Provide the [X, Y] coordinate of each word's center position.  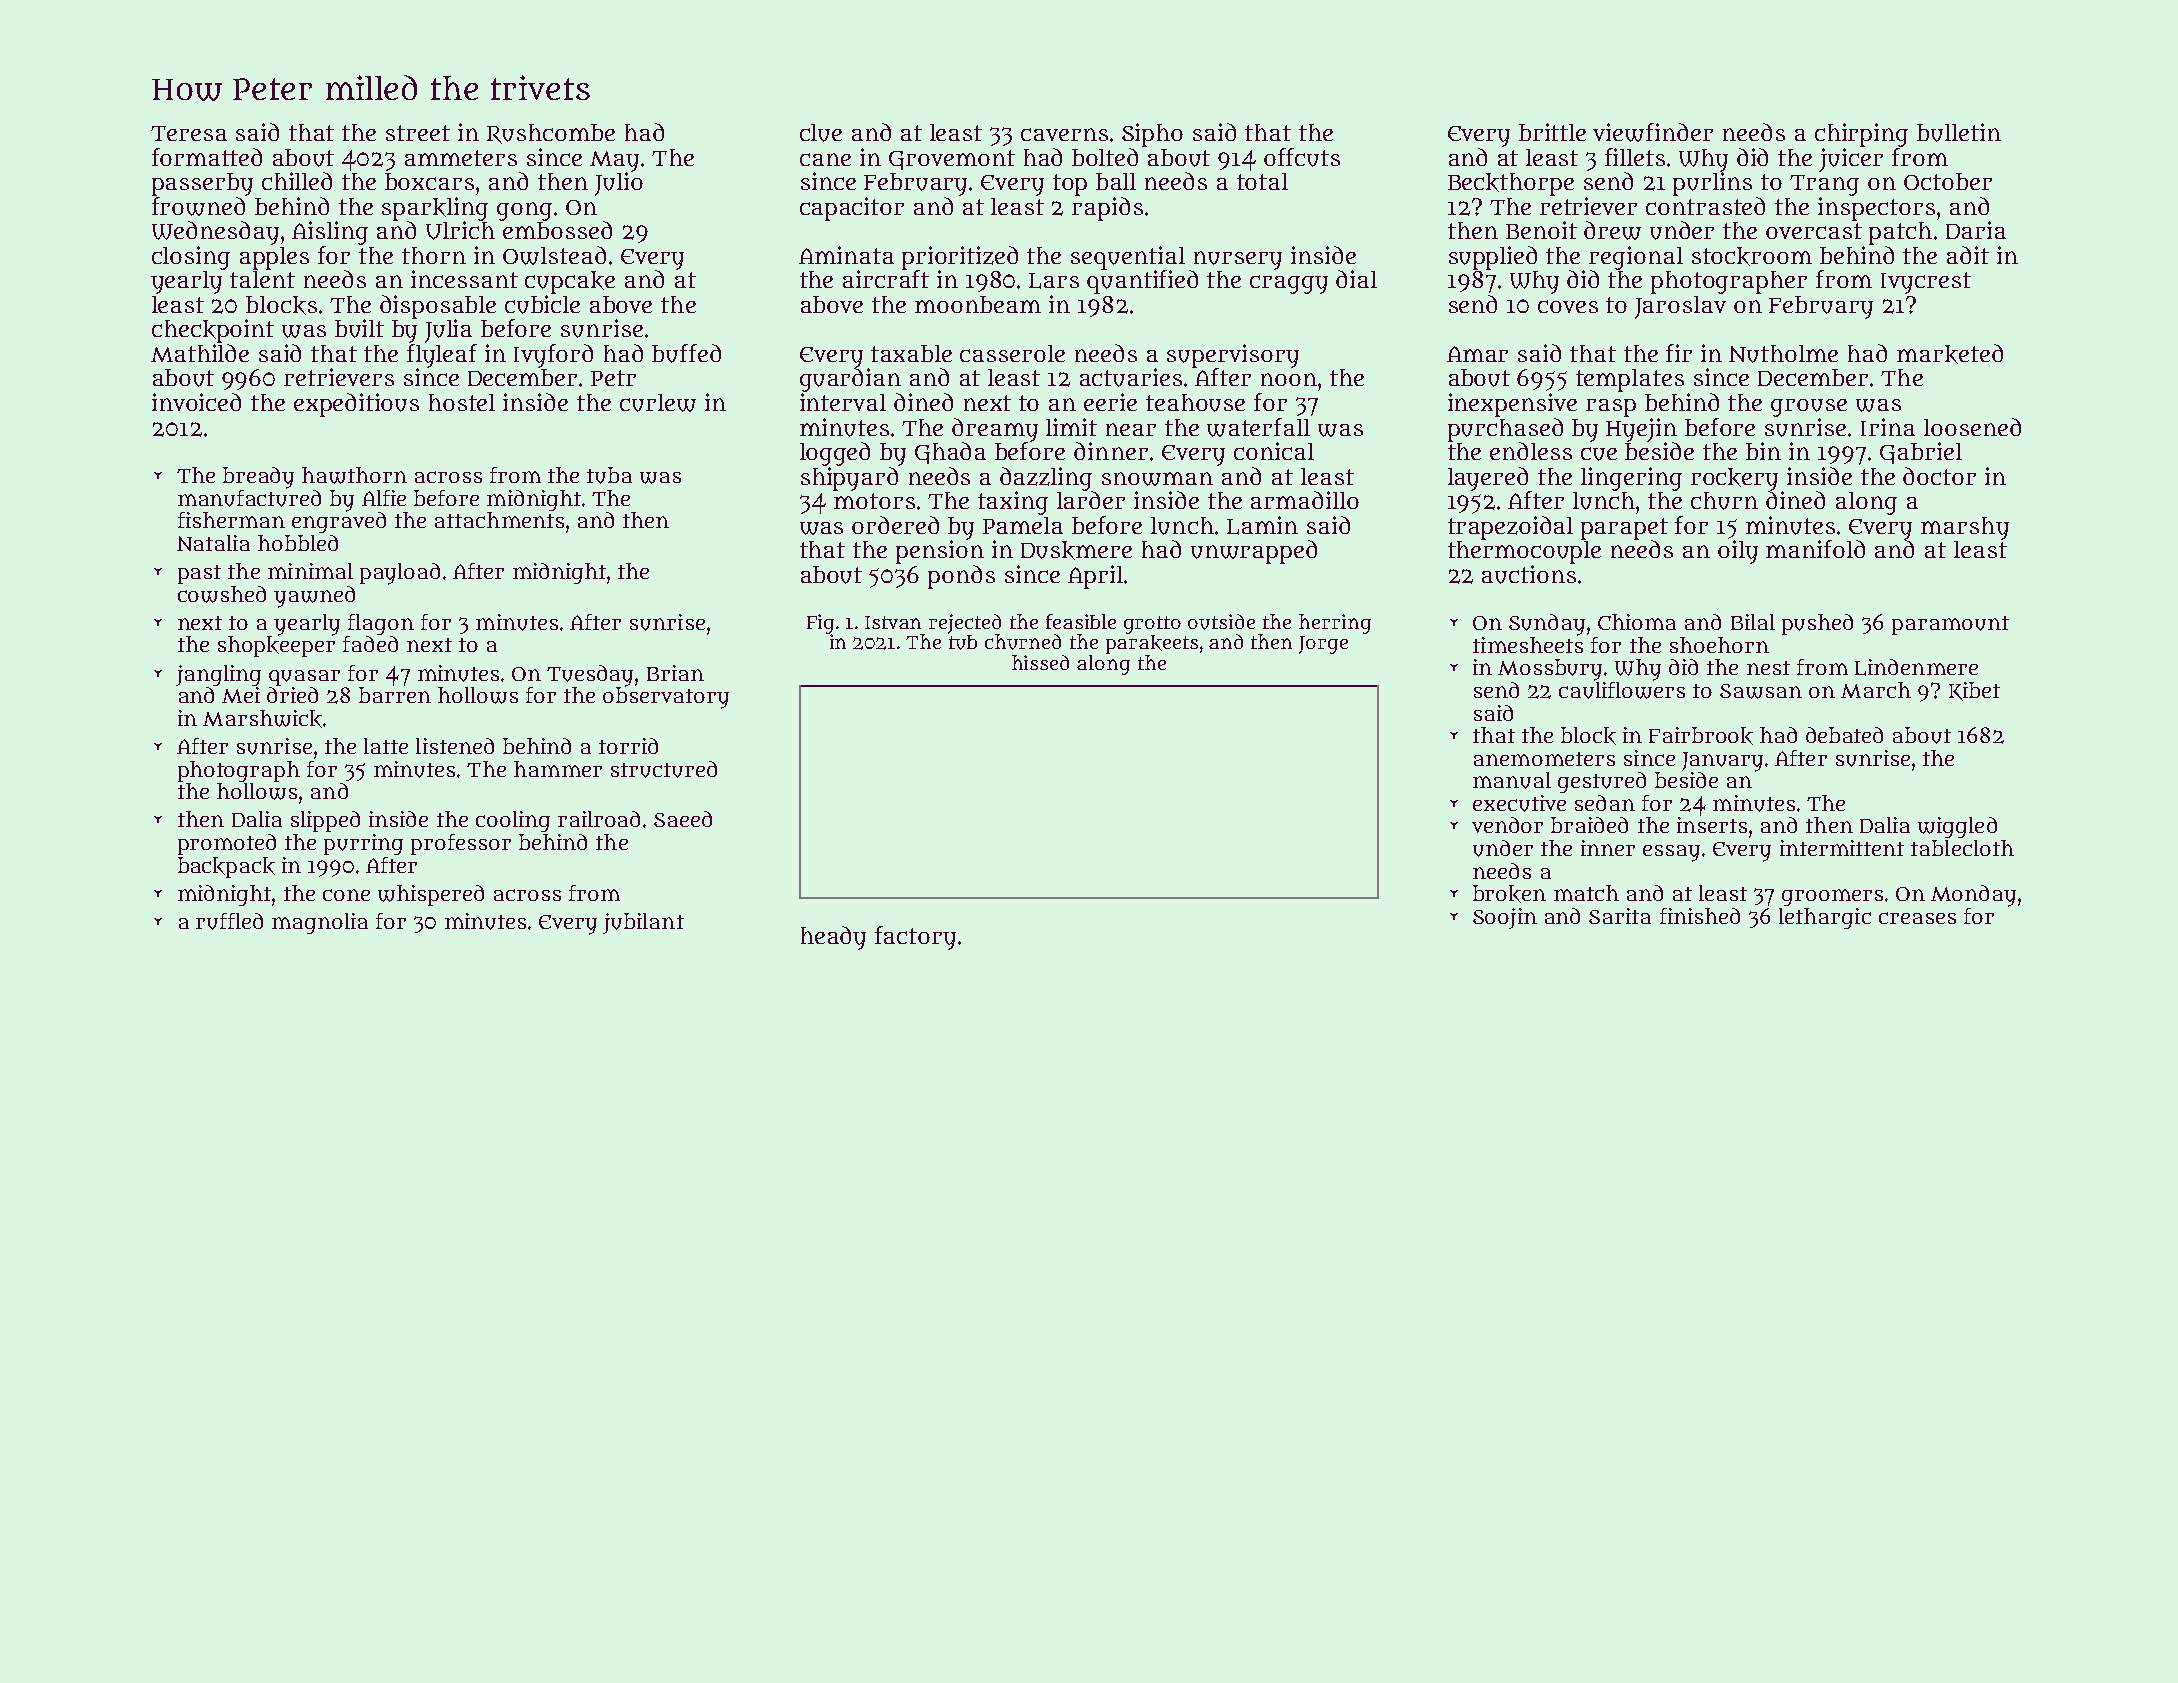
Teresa [189, 133]
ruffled [229, 921]
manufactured [249, 498]
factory [915, 938]
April [1095, 577]
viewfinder [1653, 132]
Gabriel [1921, 453]
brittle [1552, 132]
